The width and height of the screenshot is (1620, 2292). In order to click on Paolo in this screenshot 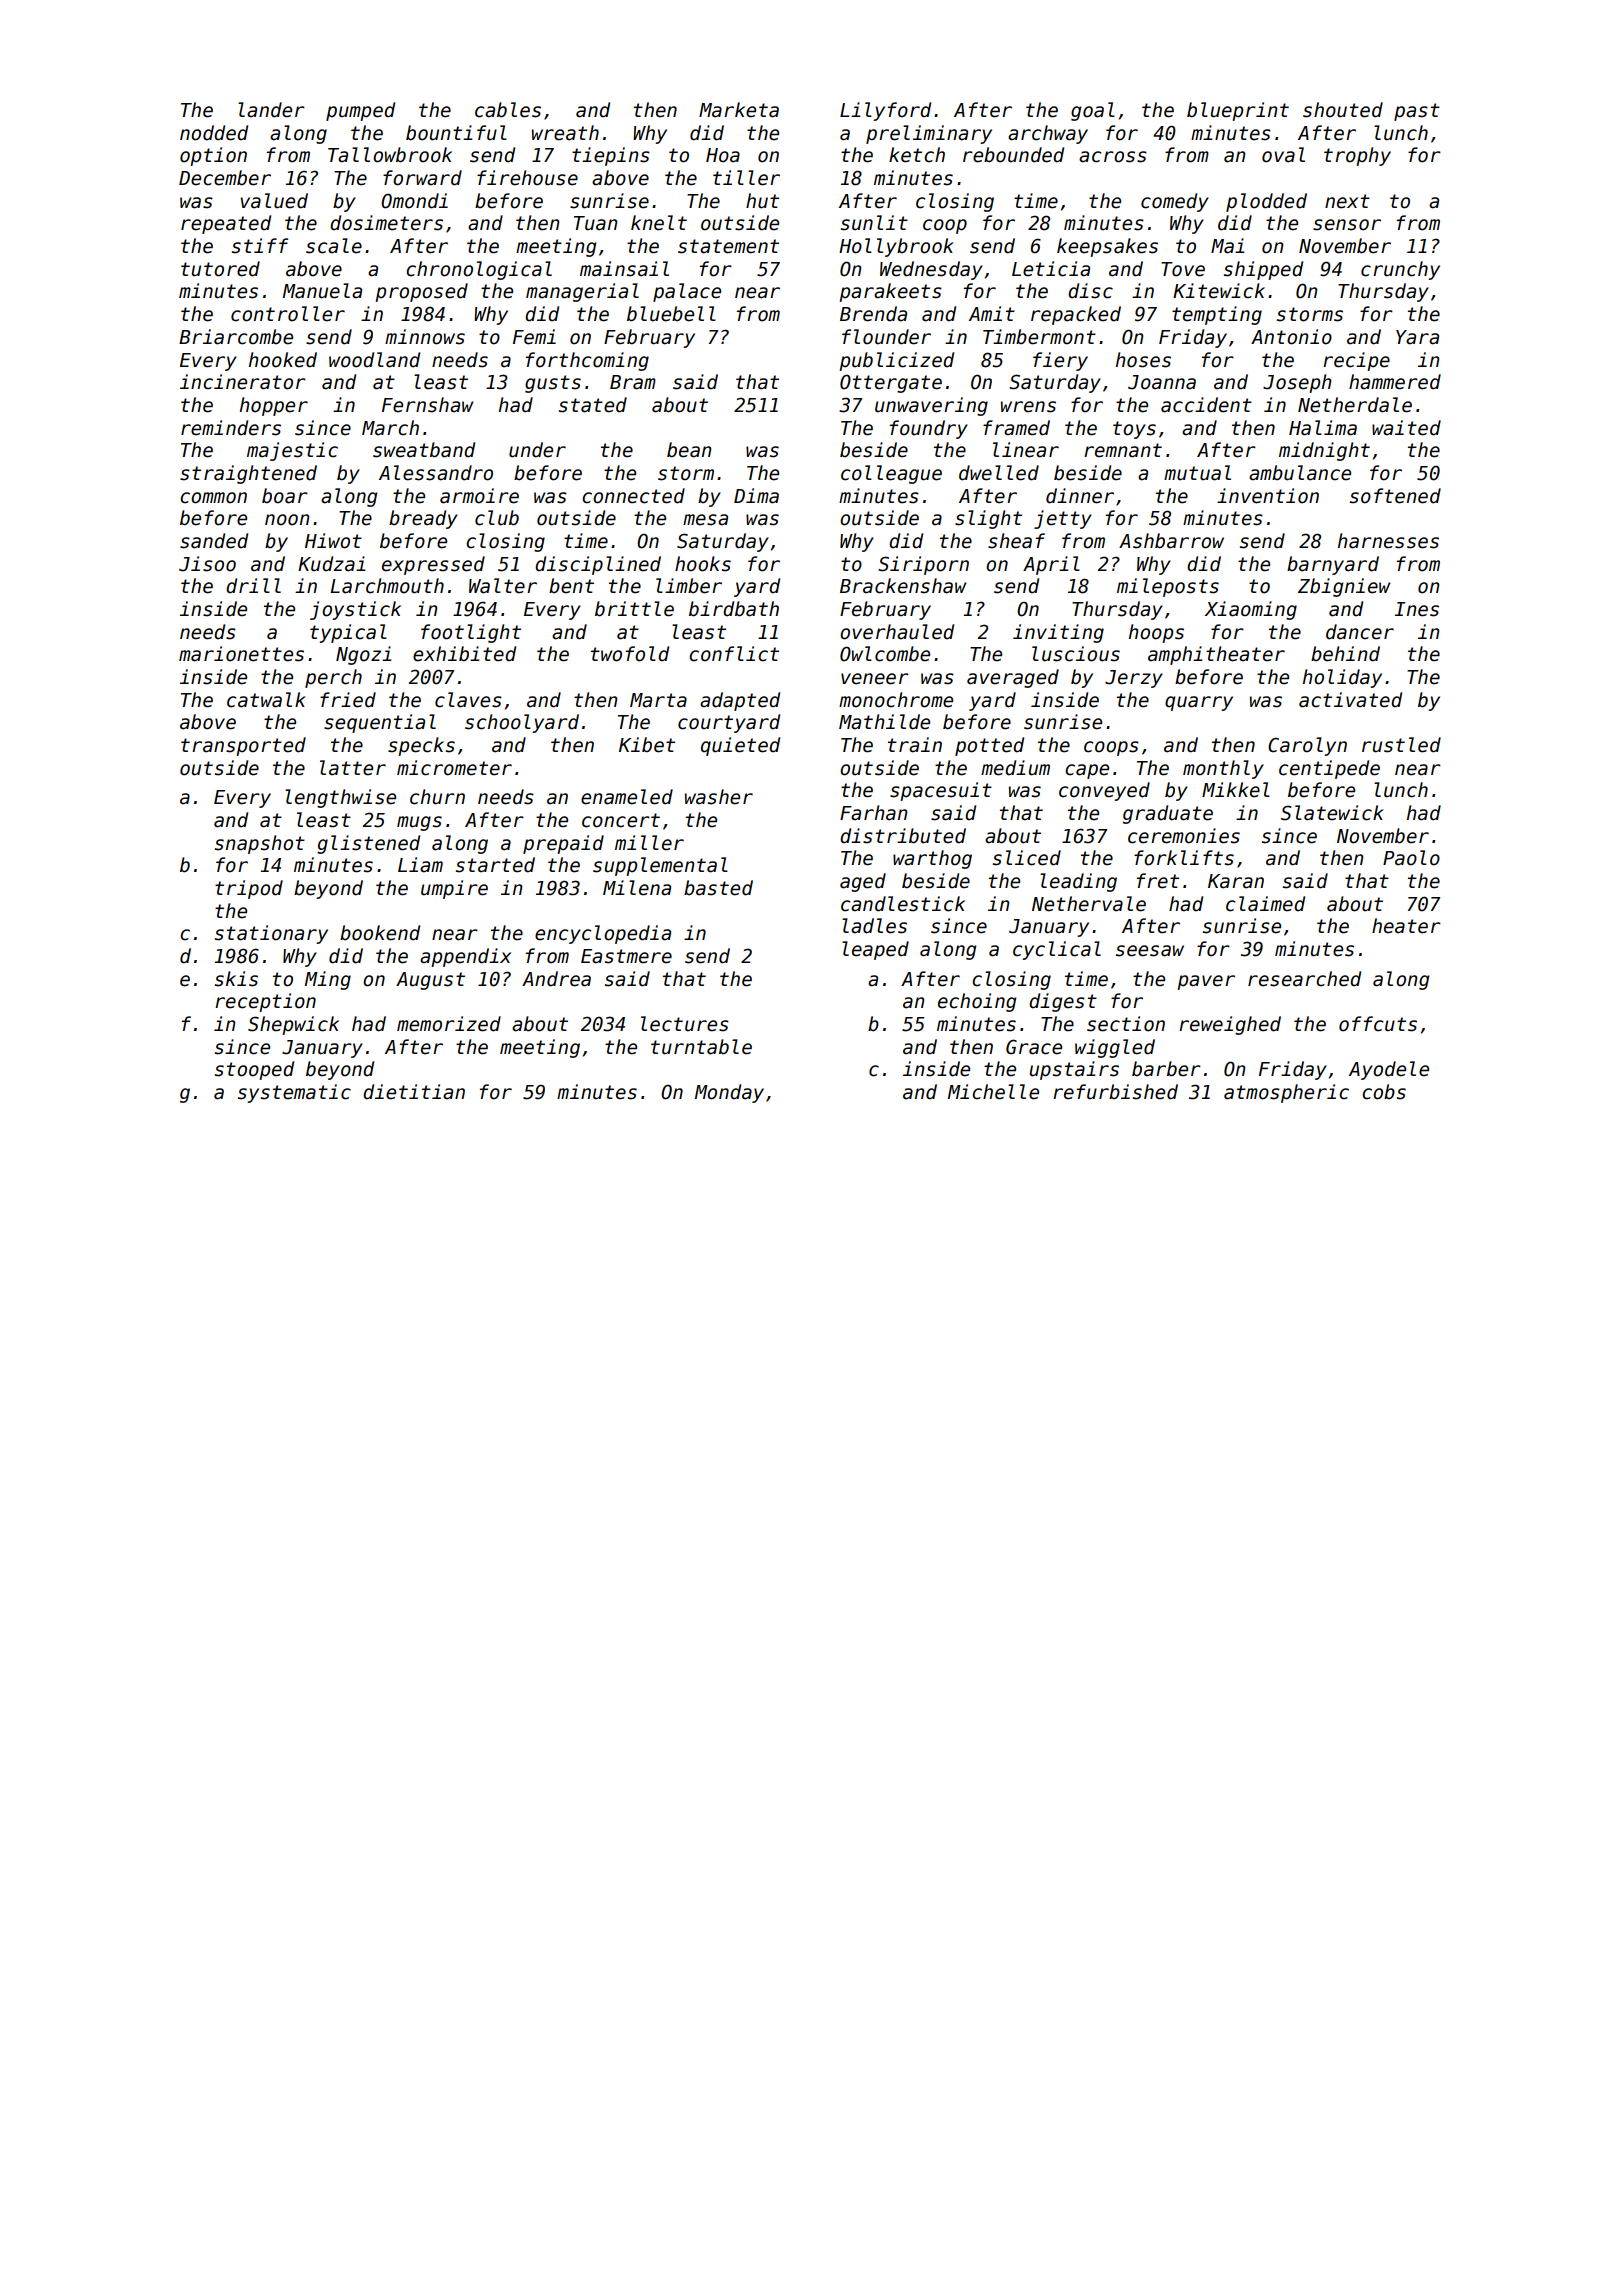, I will do `click(1411, 858)`.
